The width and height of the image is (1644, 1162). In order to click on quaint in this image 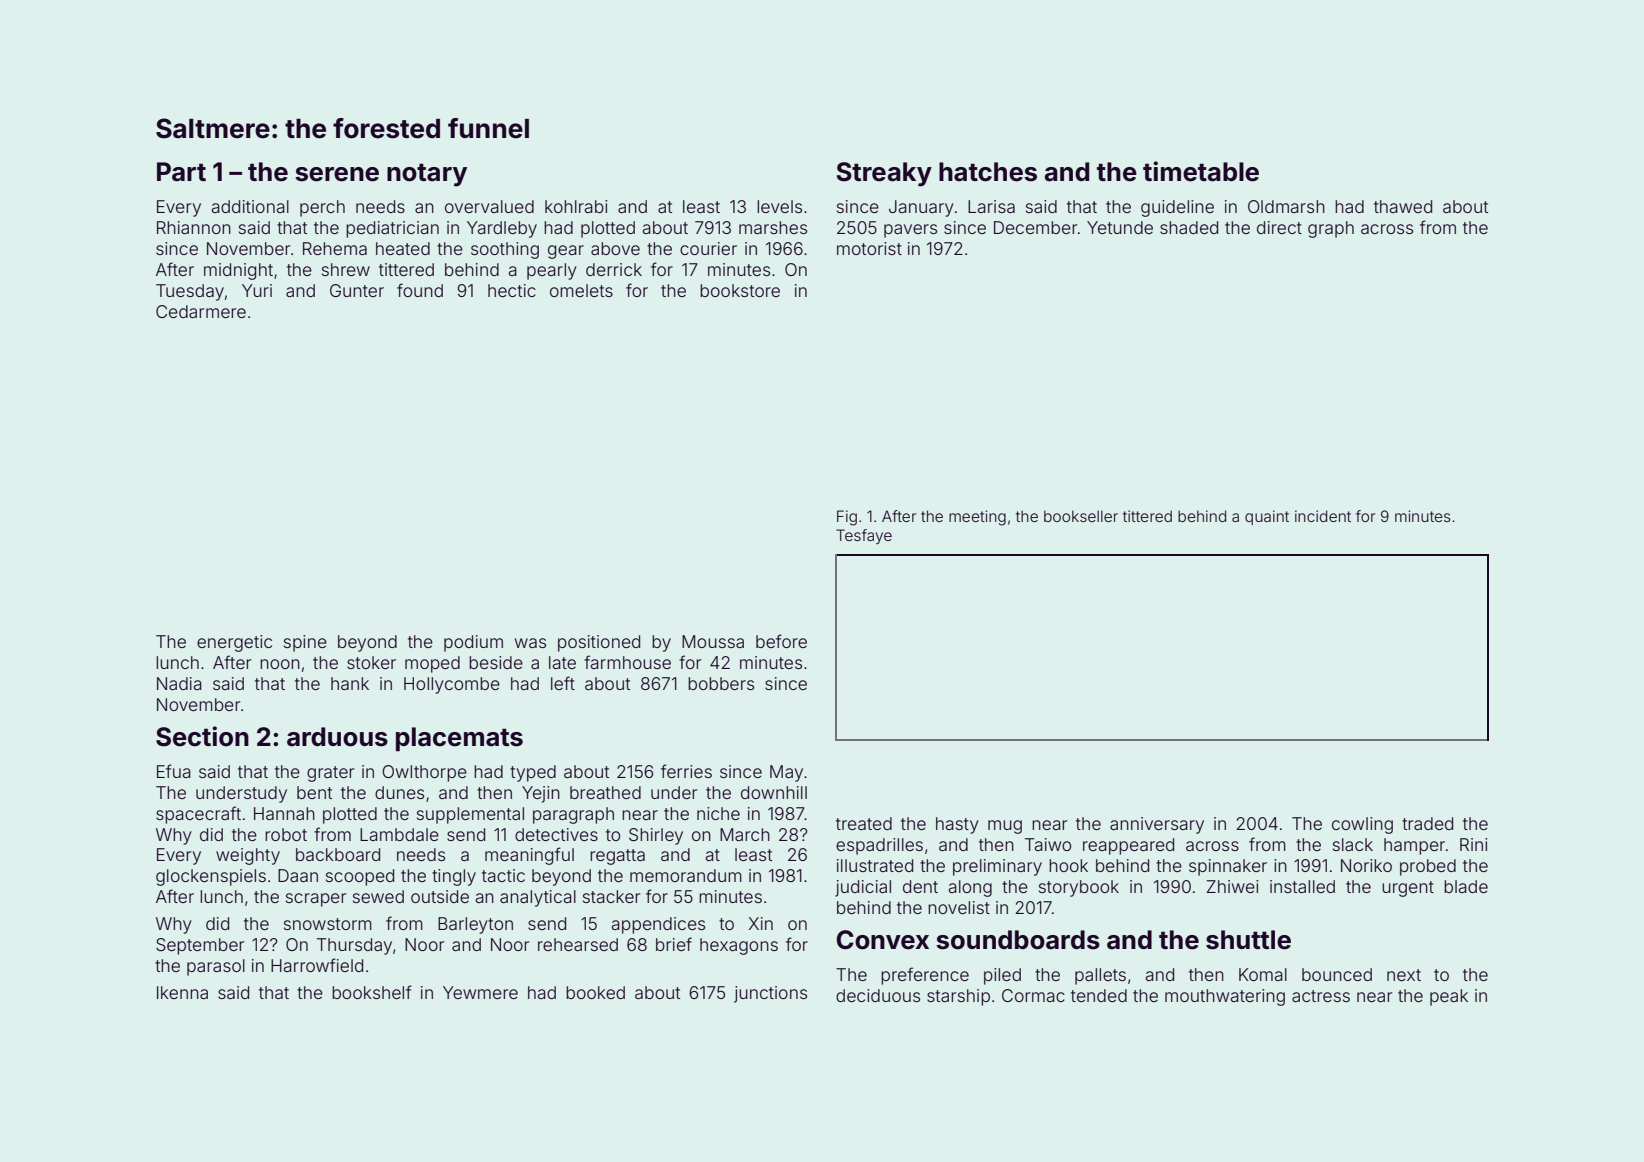, I will do `click(1267, 517)`.
